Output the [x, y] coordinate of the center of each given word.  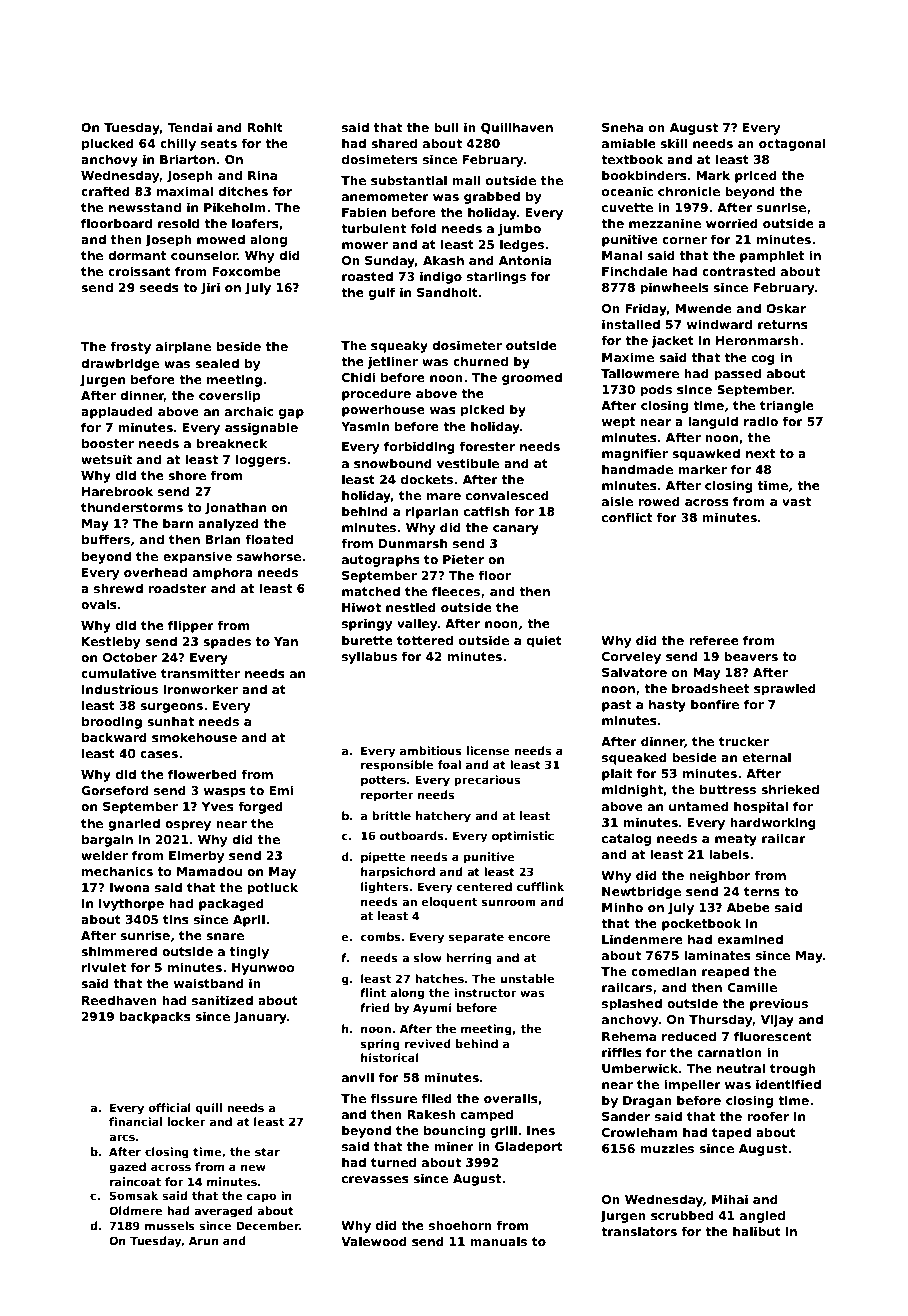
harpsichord [398, 873]
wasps [225, 793]
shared [394, 143]
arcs [122, 1137]
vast [796, 501]
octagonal [792, 144]
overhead [155, 572]
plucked [108, 144]
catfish [486, 511]
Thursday [721, 1020]
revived [428, 1043]
